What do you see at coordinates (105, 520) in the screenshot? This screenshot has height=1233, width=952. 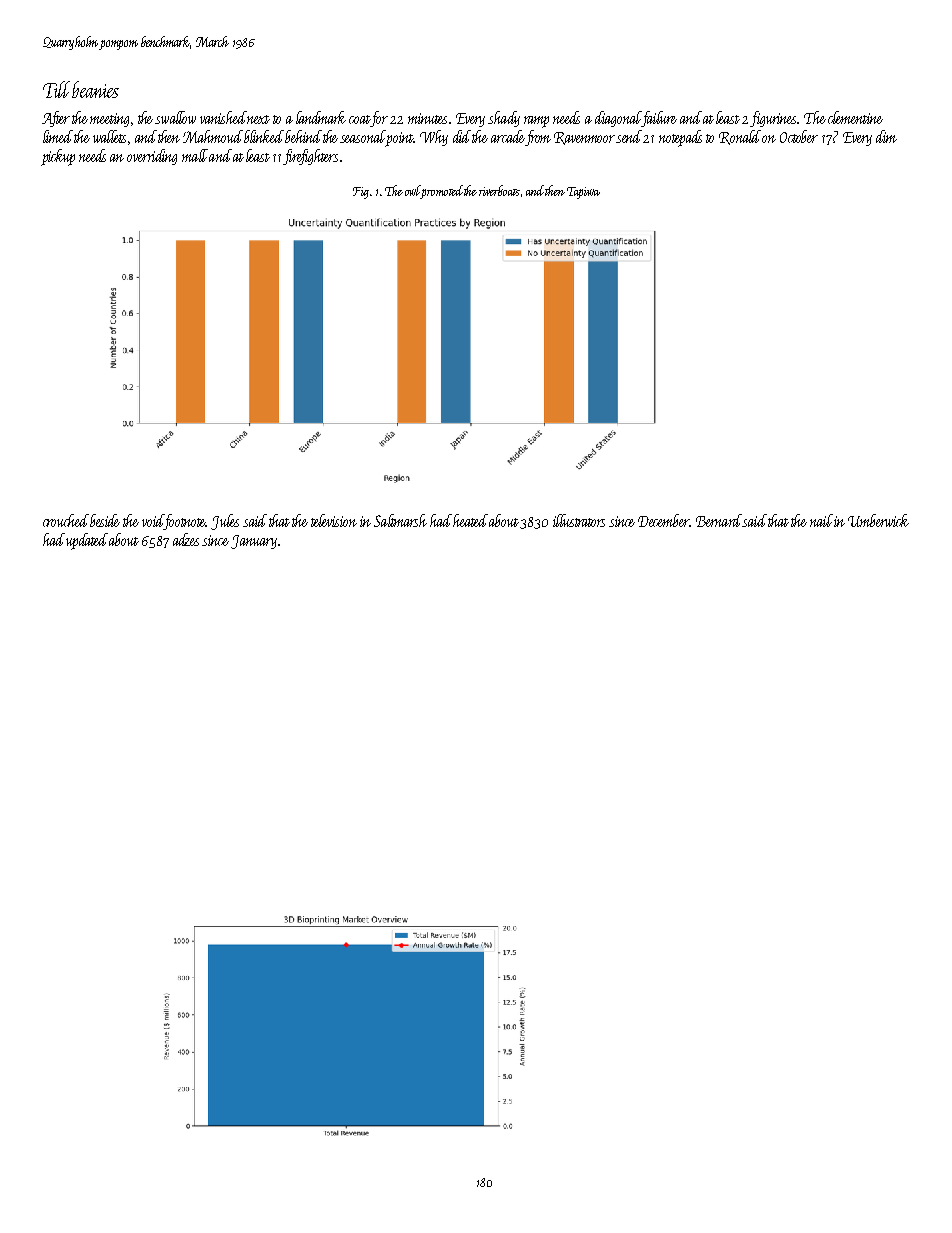 I see `beside` at bounding box center [105, 520].
